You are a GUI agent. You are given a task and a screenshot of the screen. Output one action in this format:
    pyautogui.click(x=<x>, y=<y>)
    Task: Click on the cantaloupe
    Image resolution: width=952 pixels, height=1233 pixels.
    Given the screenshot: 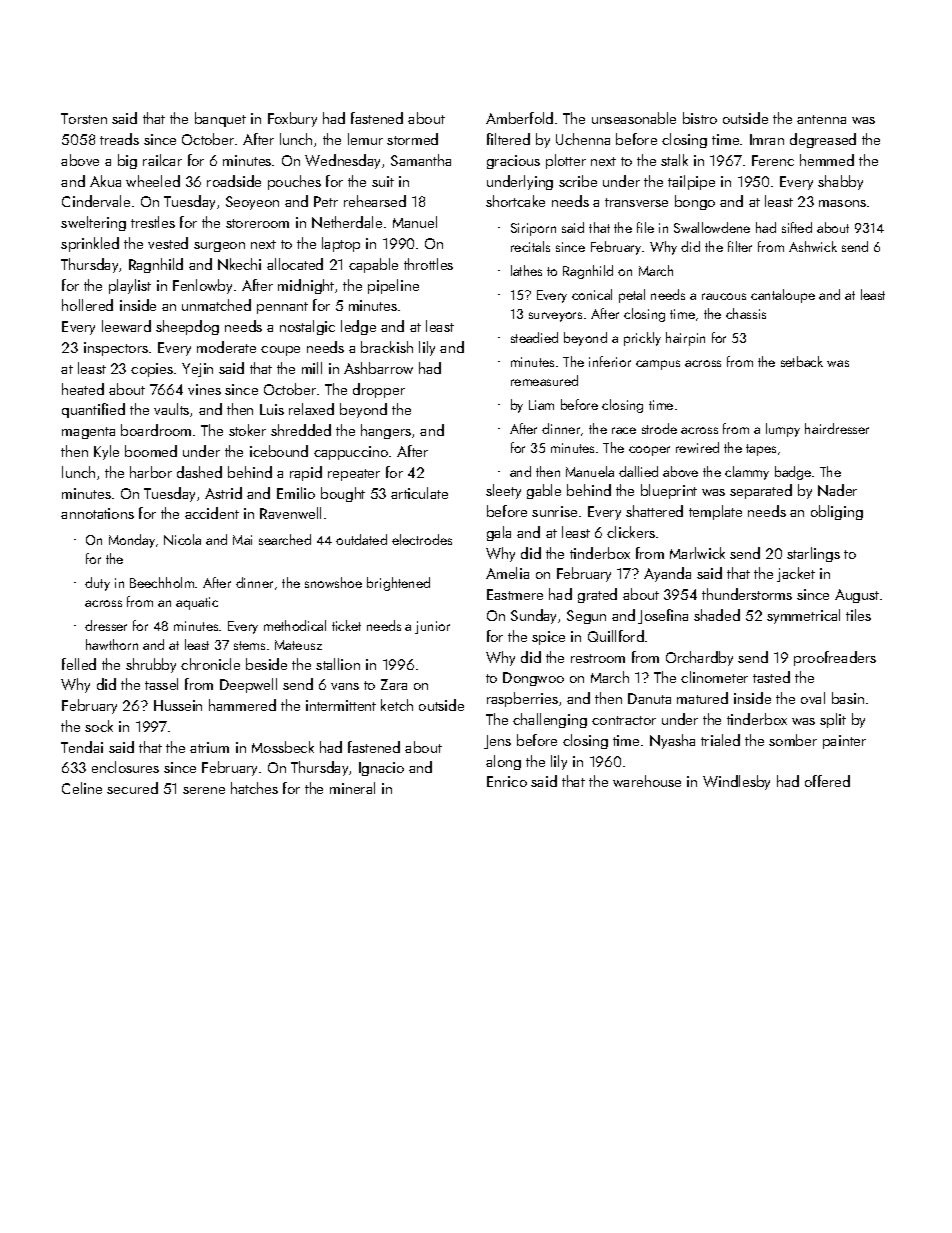 What is the action you would take?
    pyautogui.click(x=783, y=296)
